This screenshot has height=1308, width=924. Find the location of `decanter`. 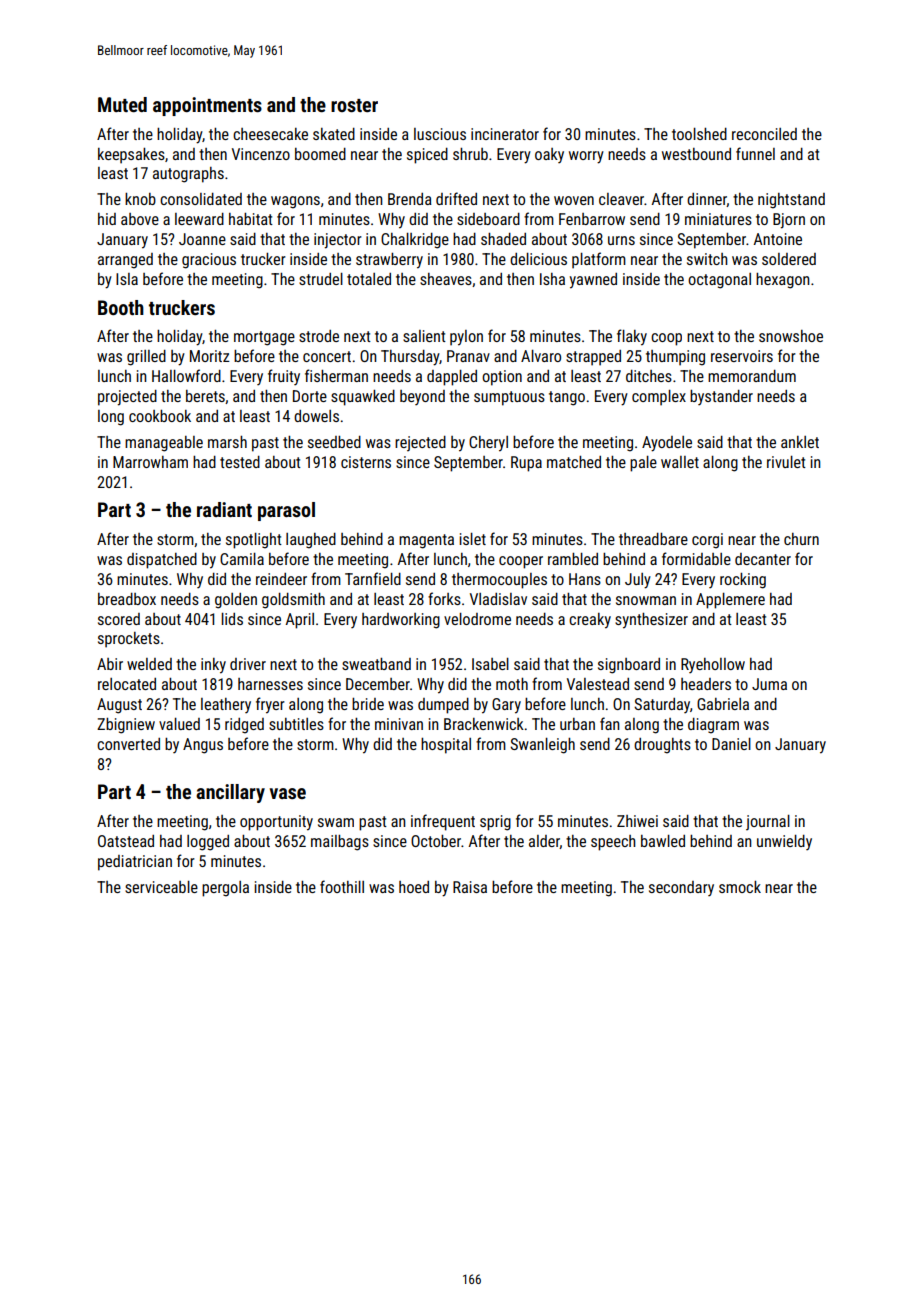

decanter is located at coordinates (763, 559).
